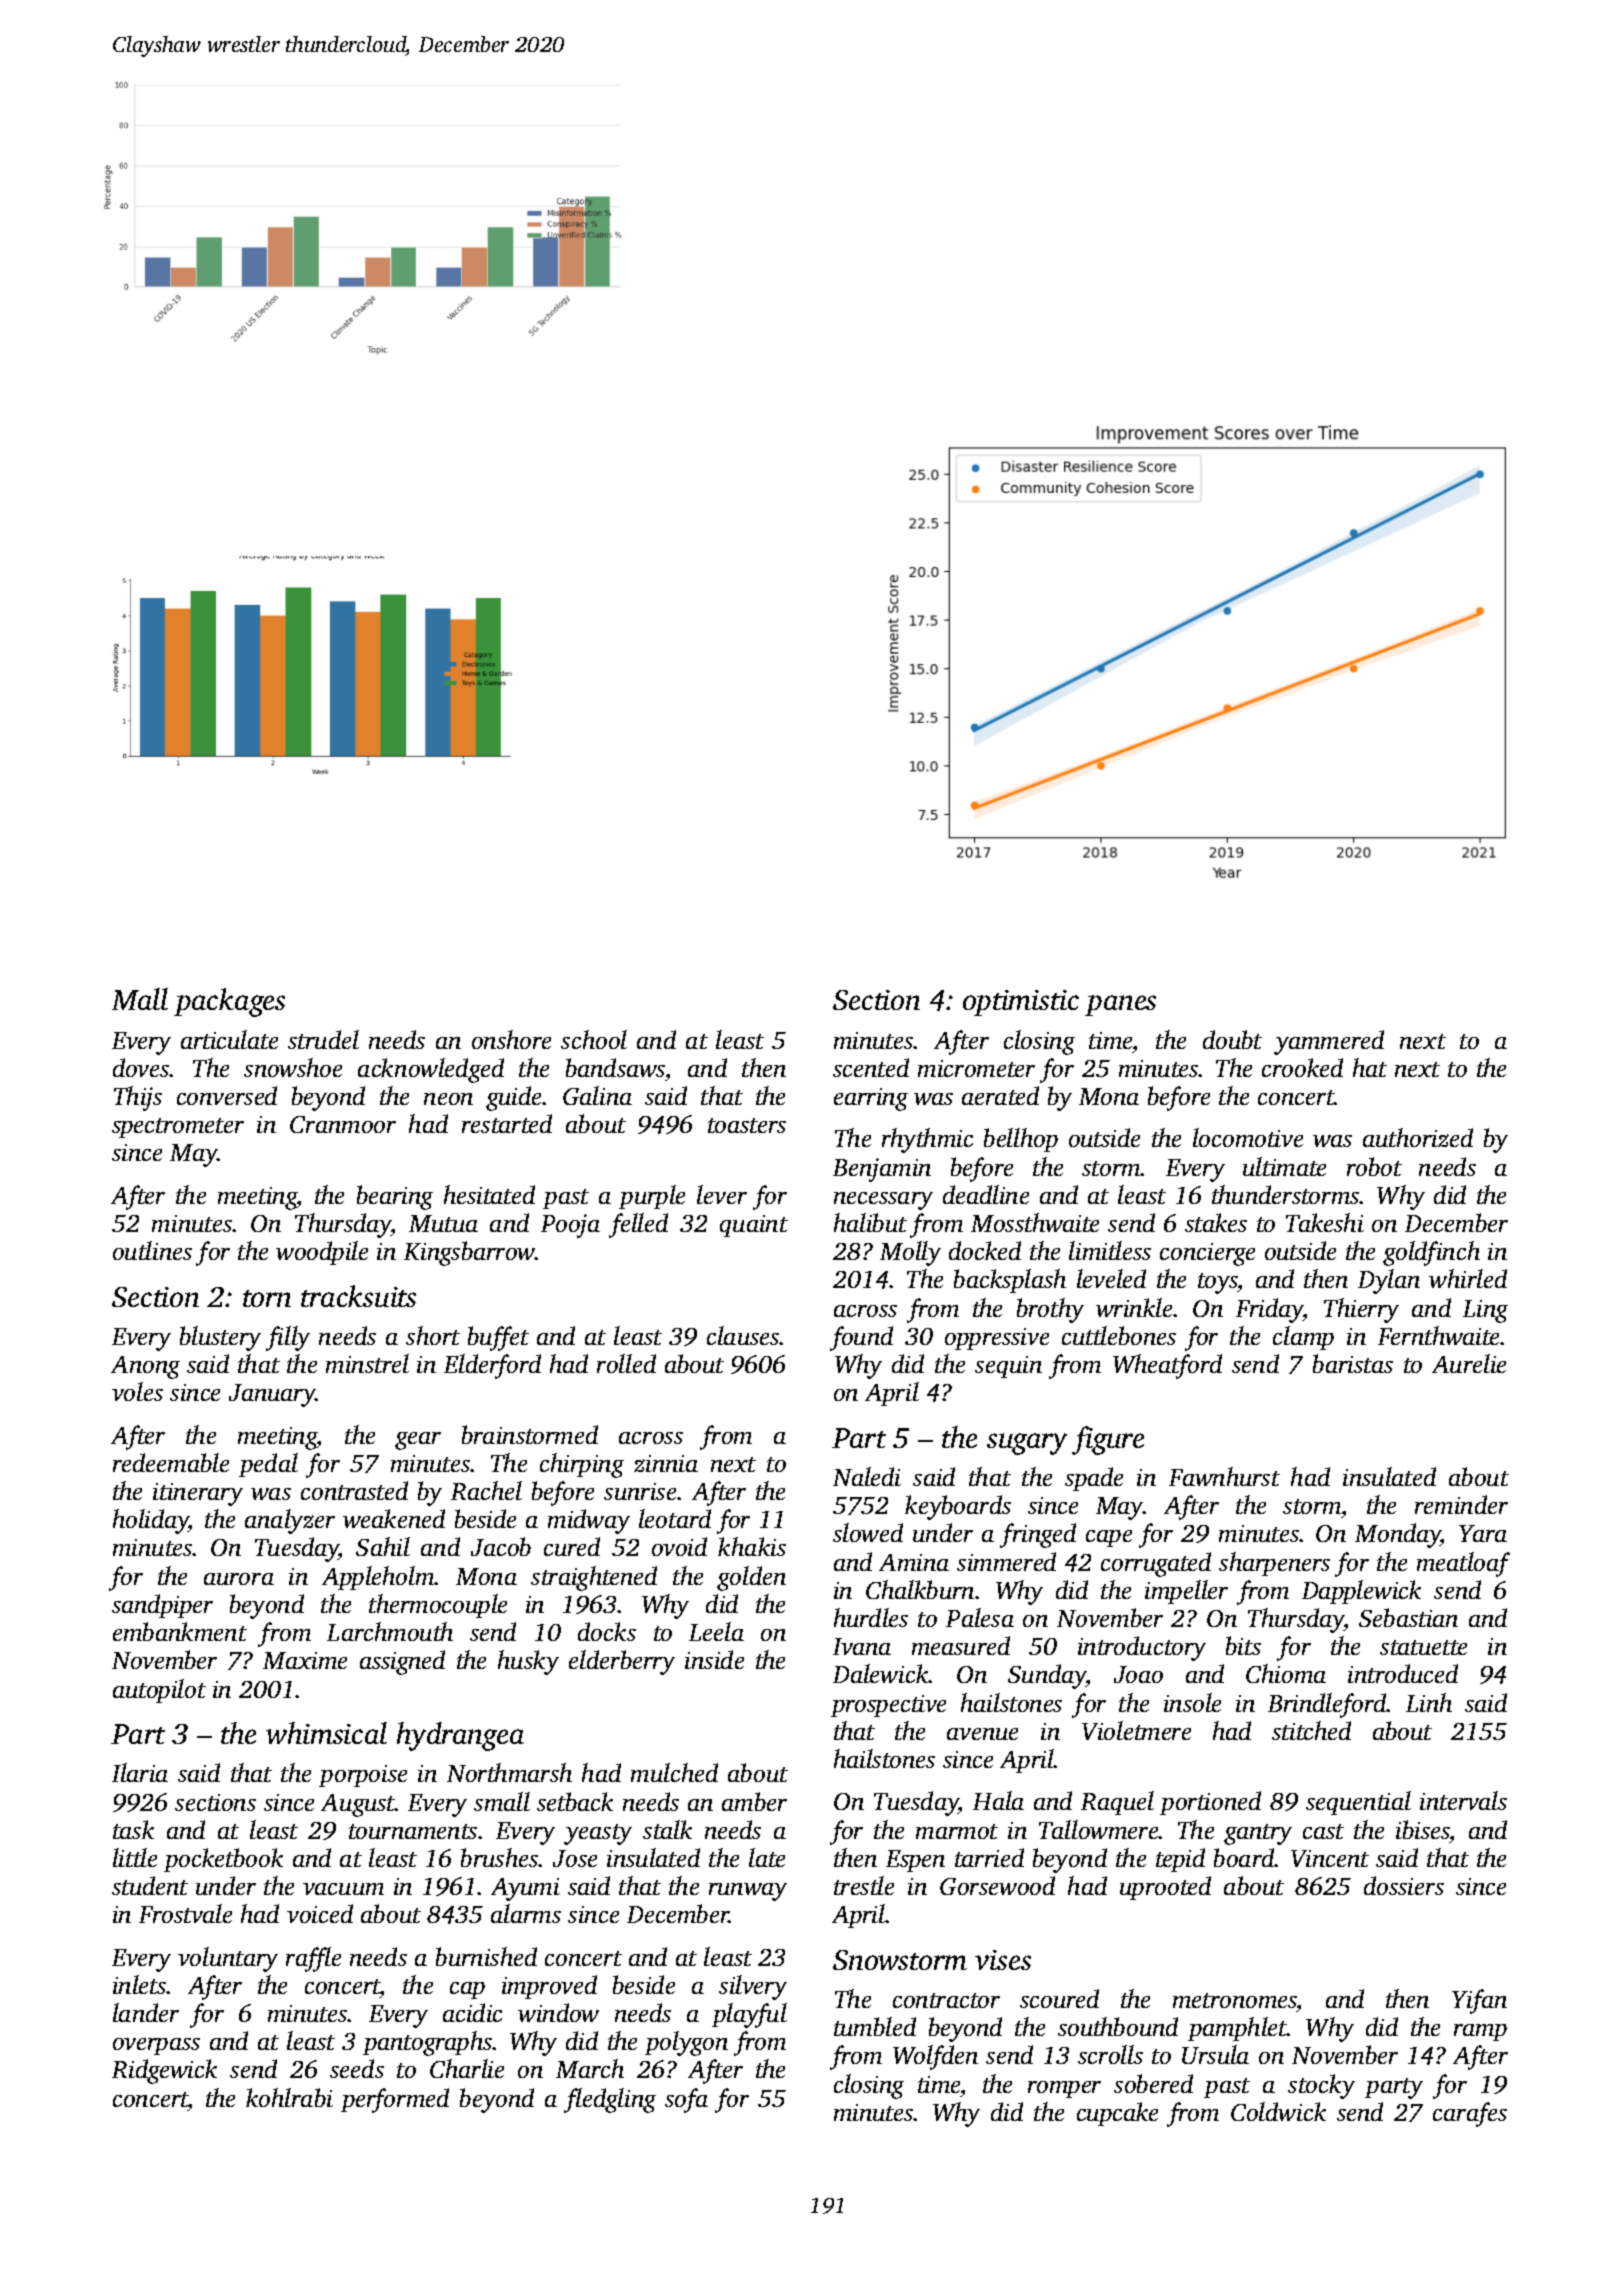 The width and height of the page is (1620, 2292). I want to click on little, so click(135, 1857).
